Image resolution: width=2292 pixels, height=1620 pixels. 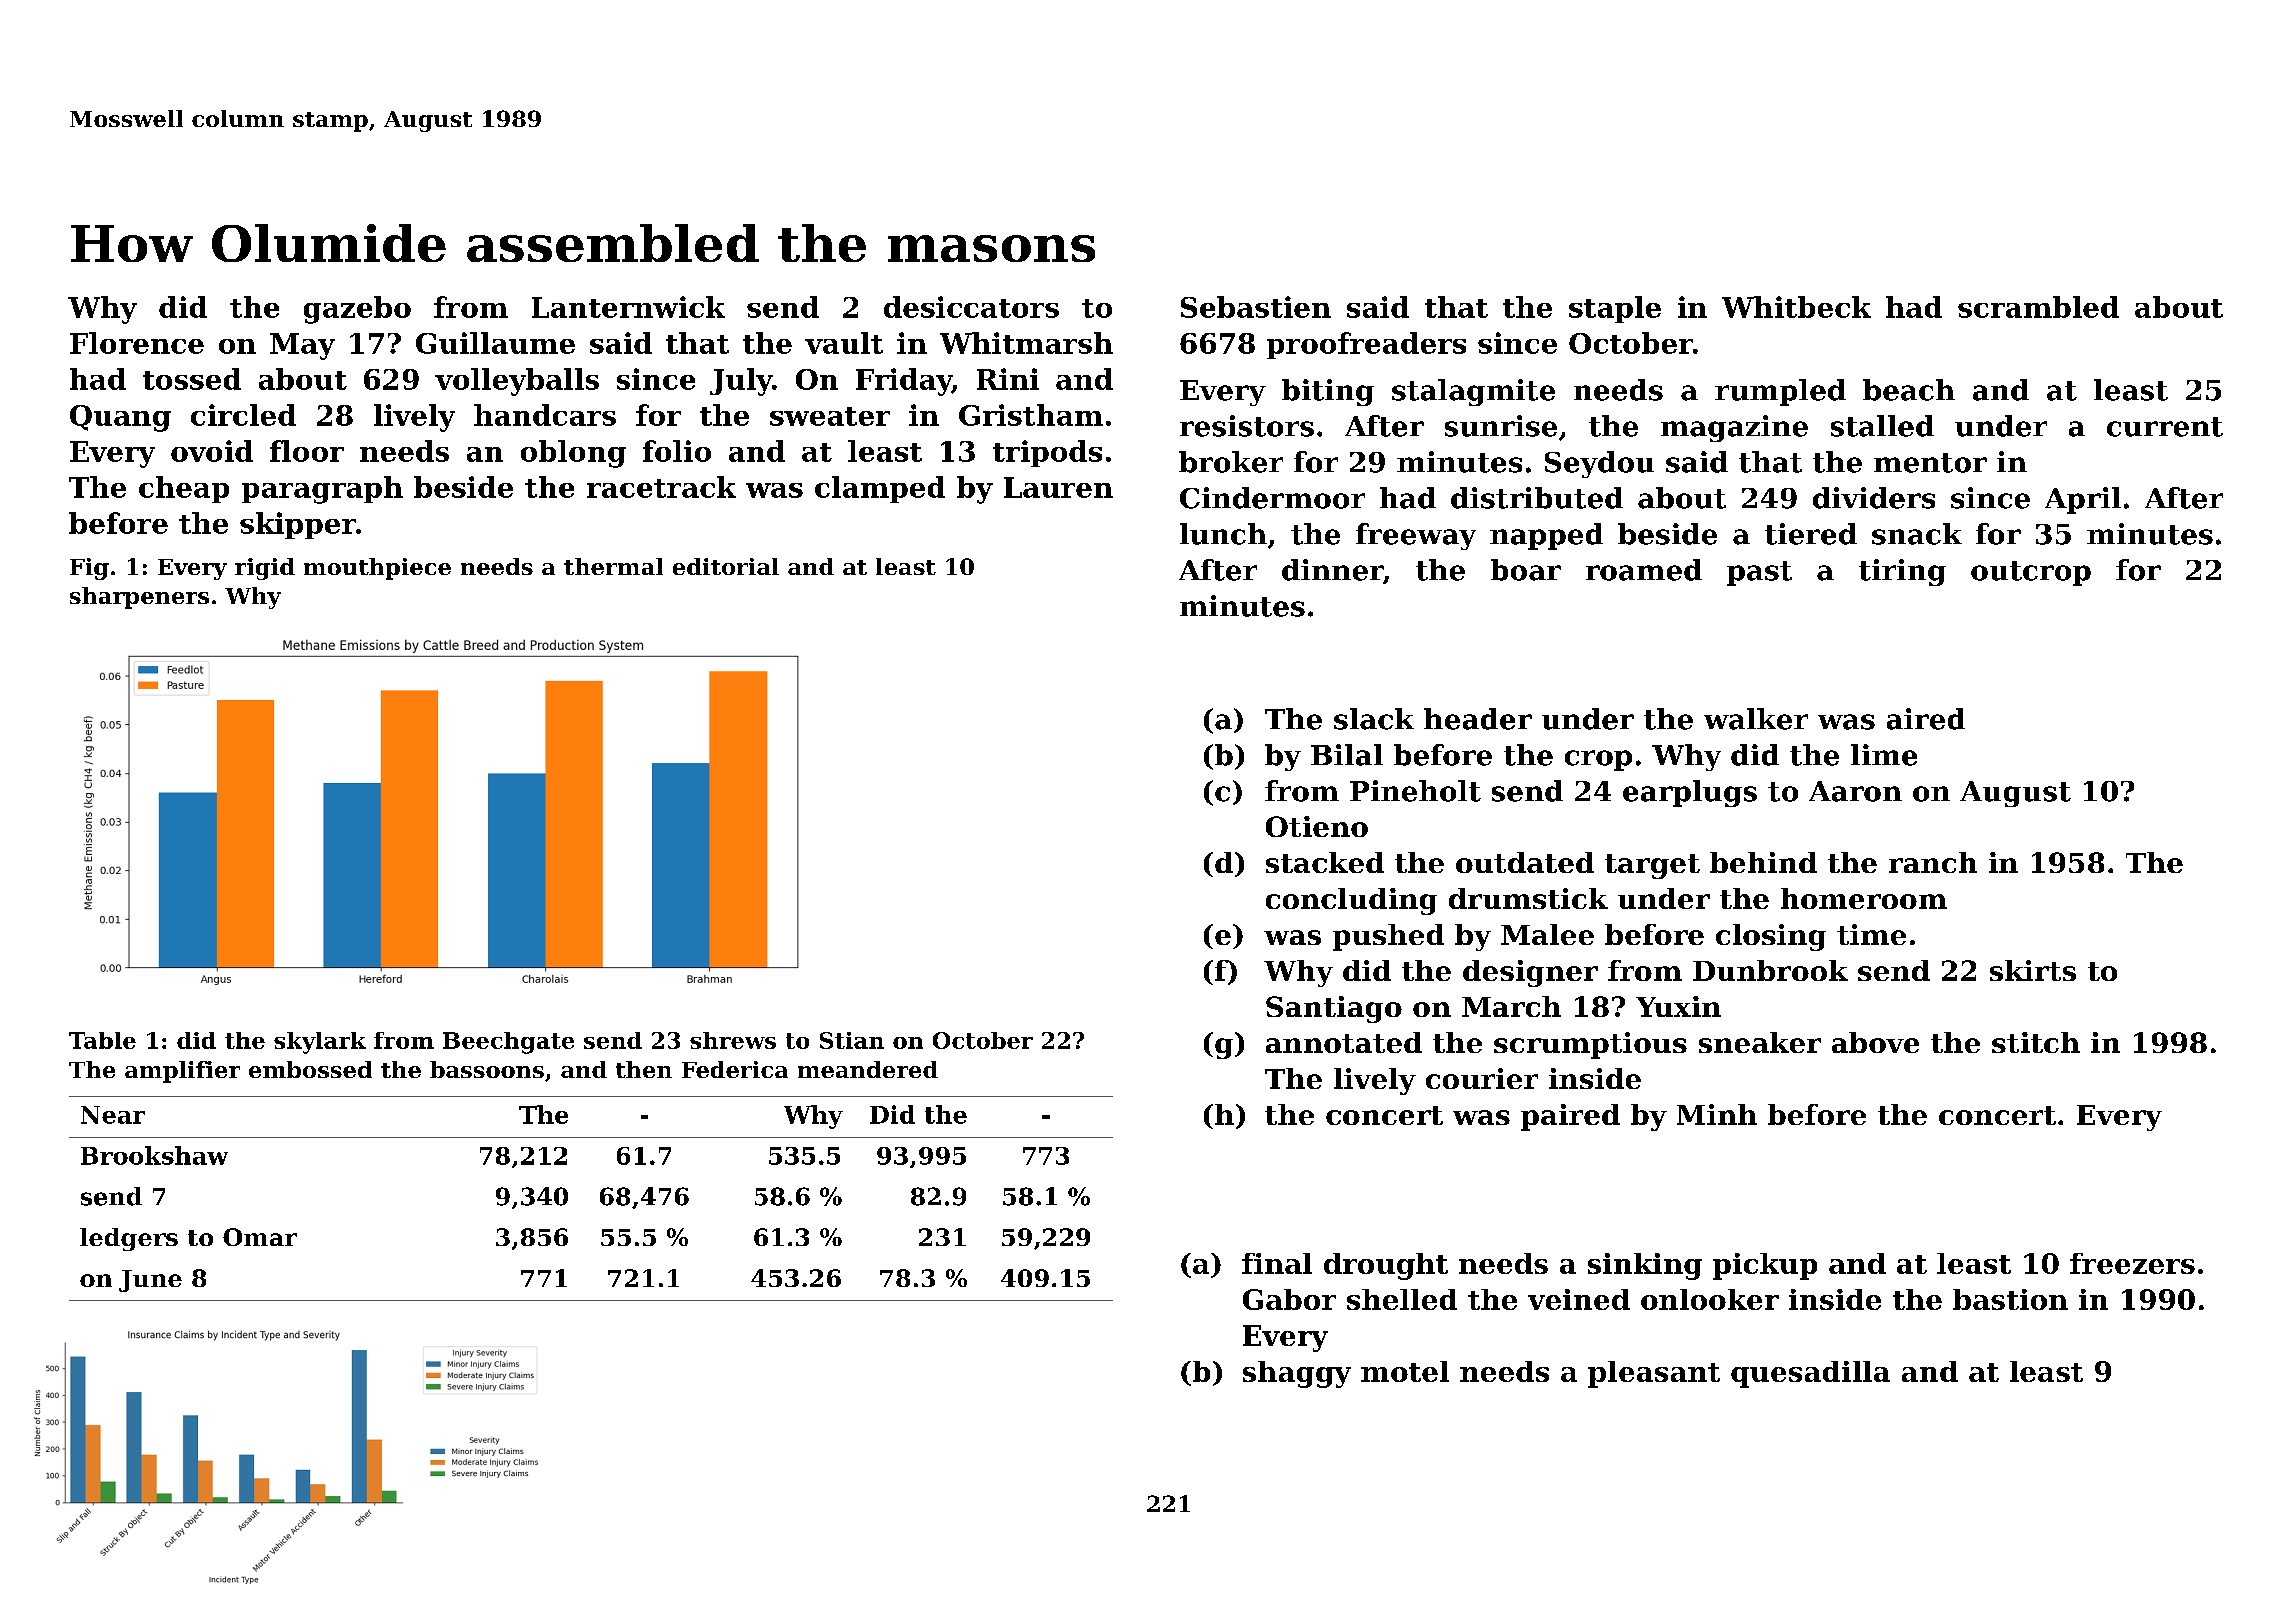 What do you see at coordinates (1882, 426) in the screenshot?
I see `stalled` at bounding box center [1882, 426].
